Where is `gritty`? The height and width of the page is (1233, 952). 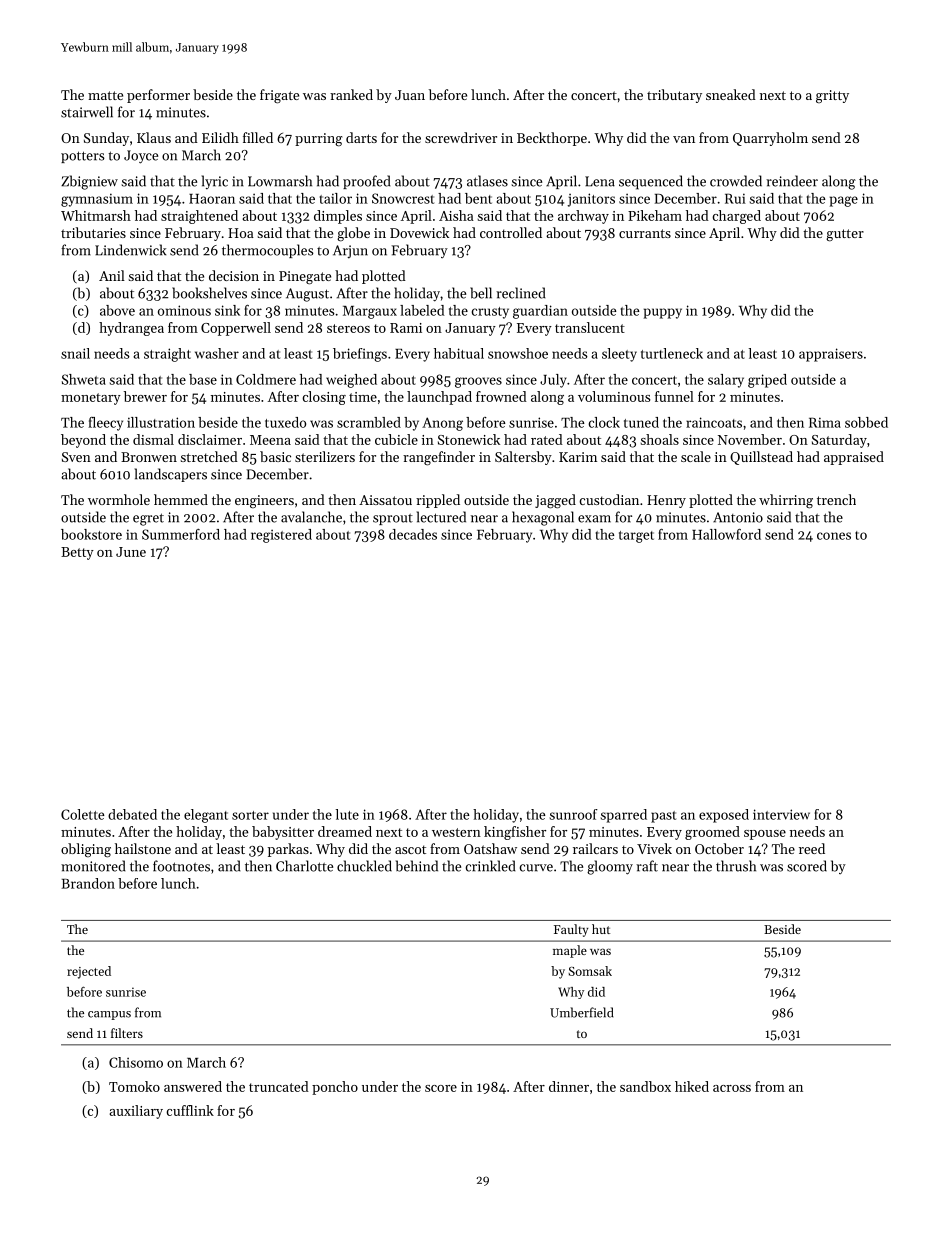
gritty is located at coordinates (832, 96).
